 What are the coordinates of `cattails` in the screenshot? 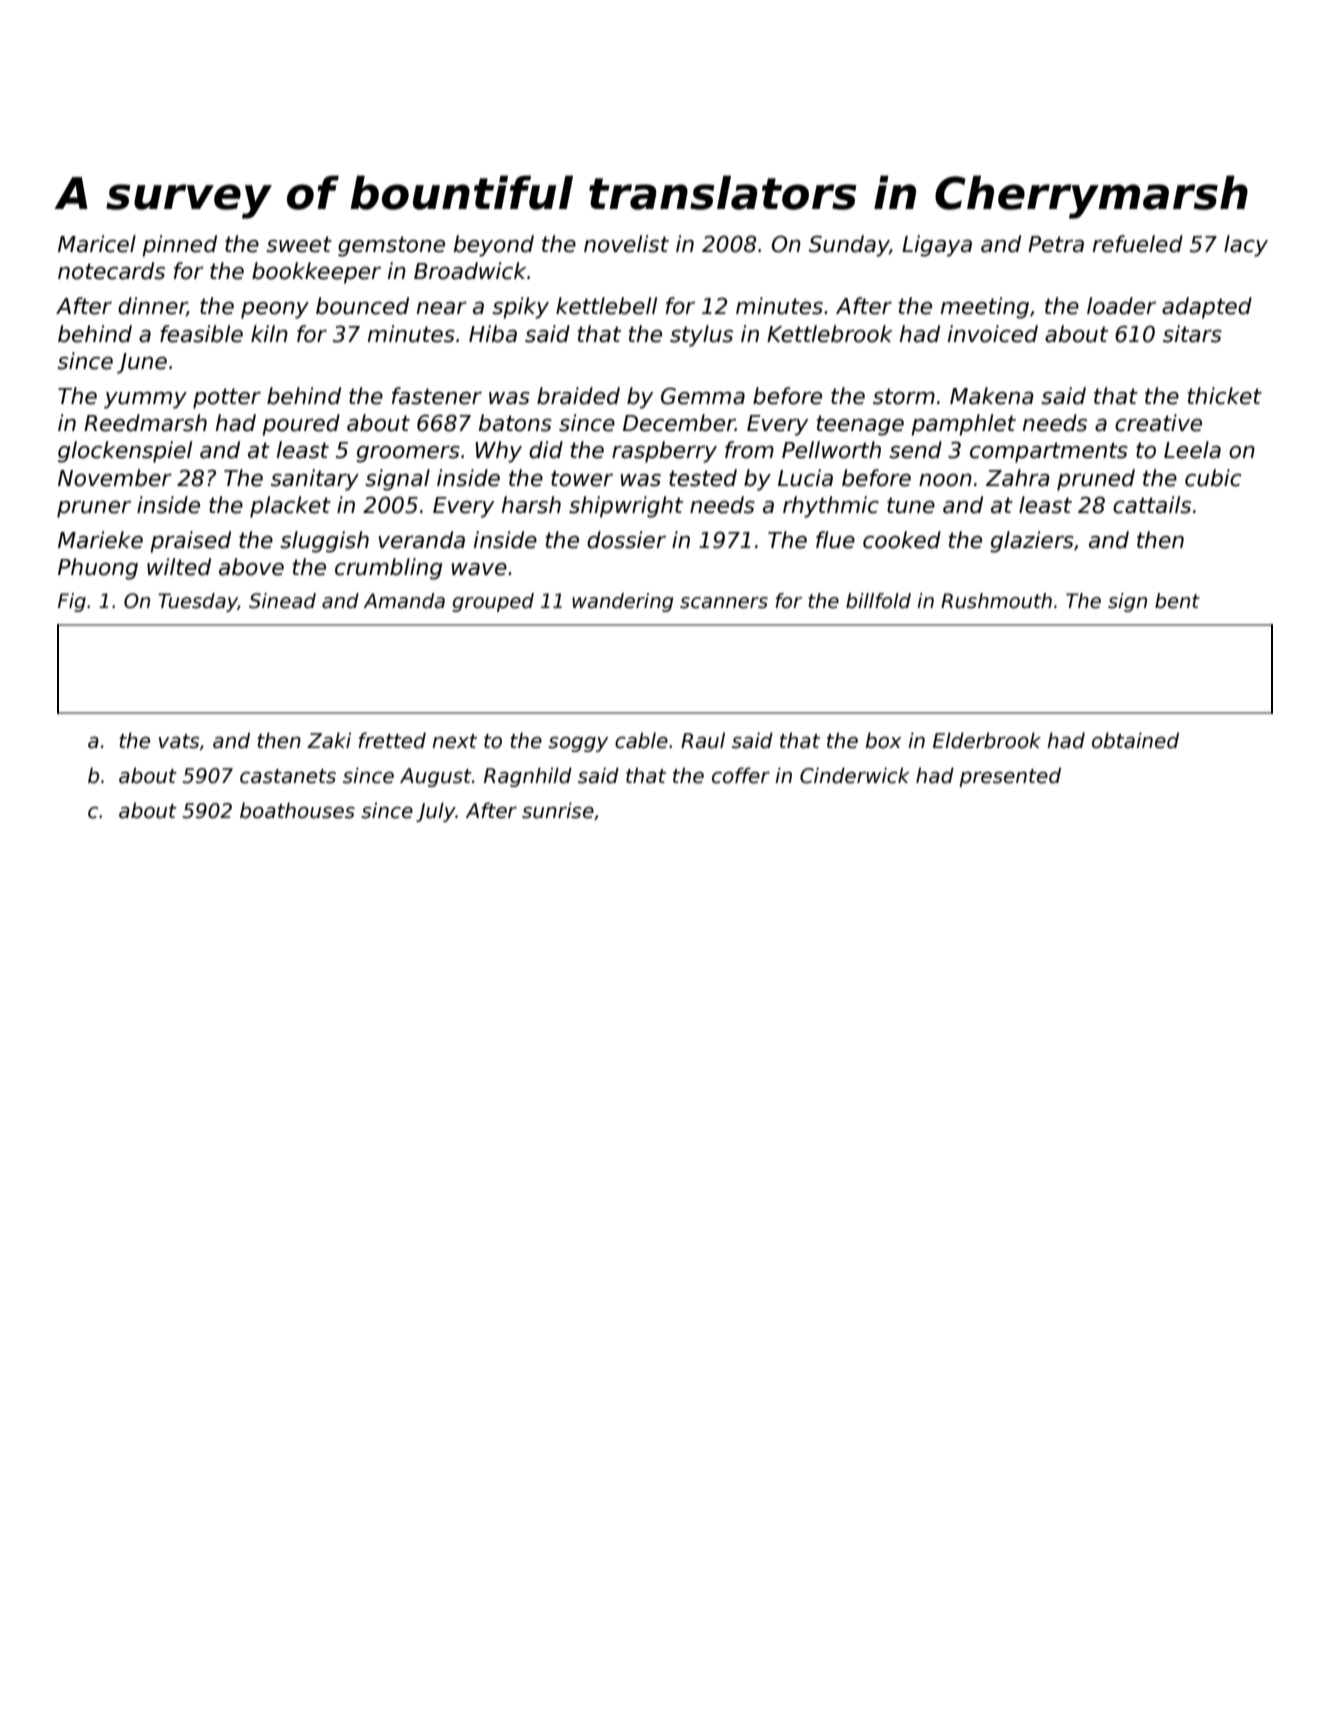 It's located at (1152, 505).
